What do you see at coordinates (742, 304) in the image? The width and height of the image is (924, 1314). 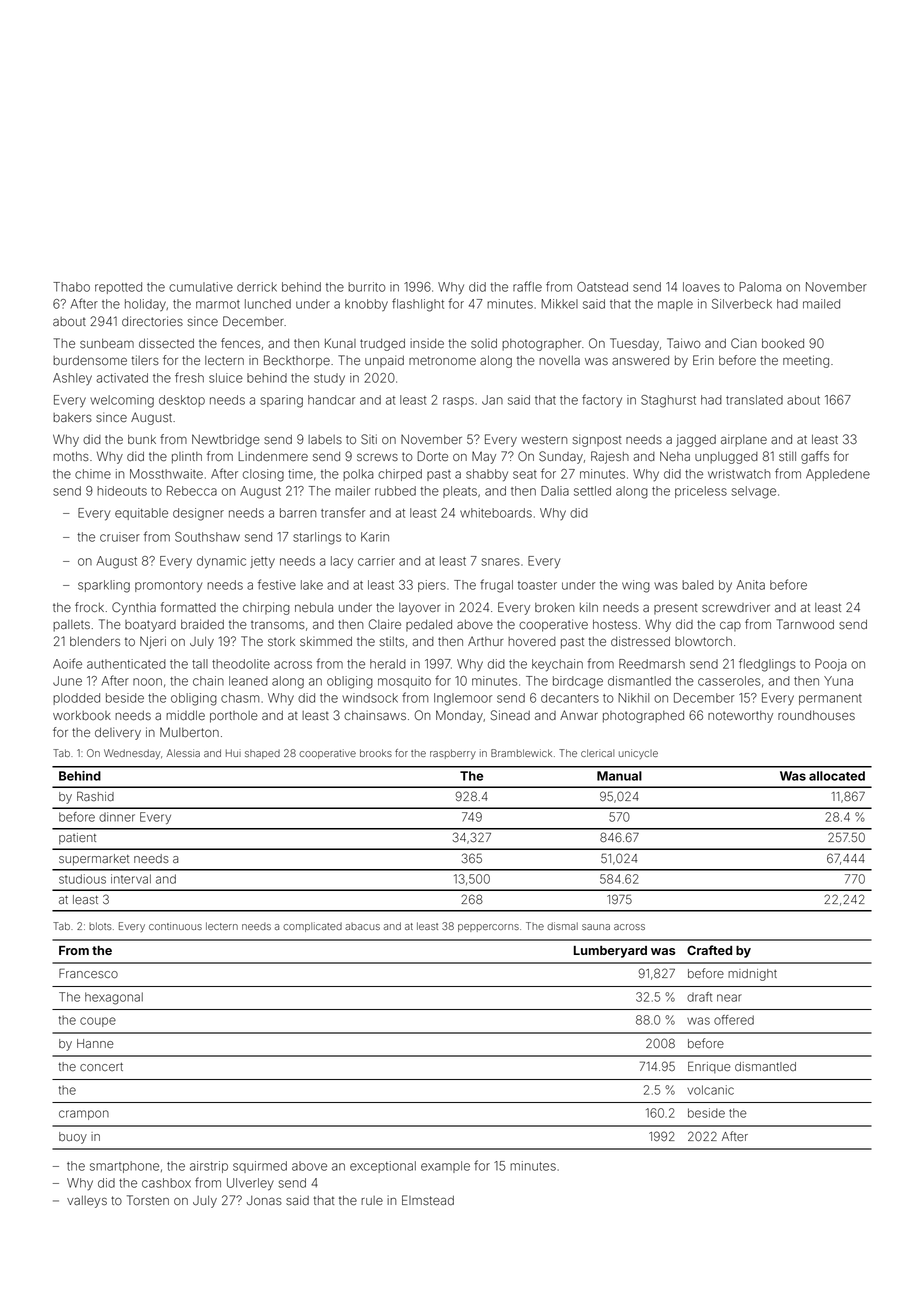 I see `Silverbeck` at bounding box center [742, 304].
